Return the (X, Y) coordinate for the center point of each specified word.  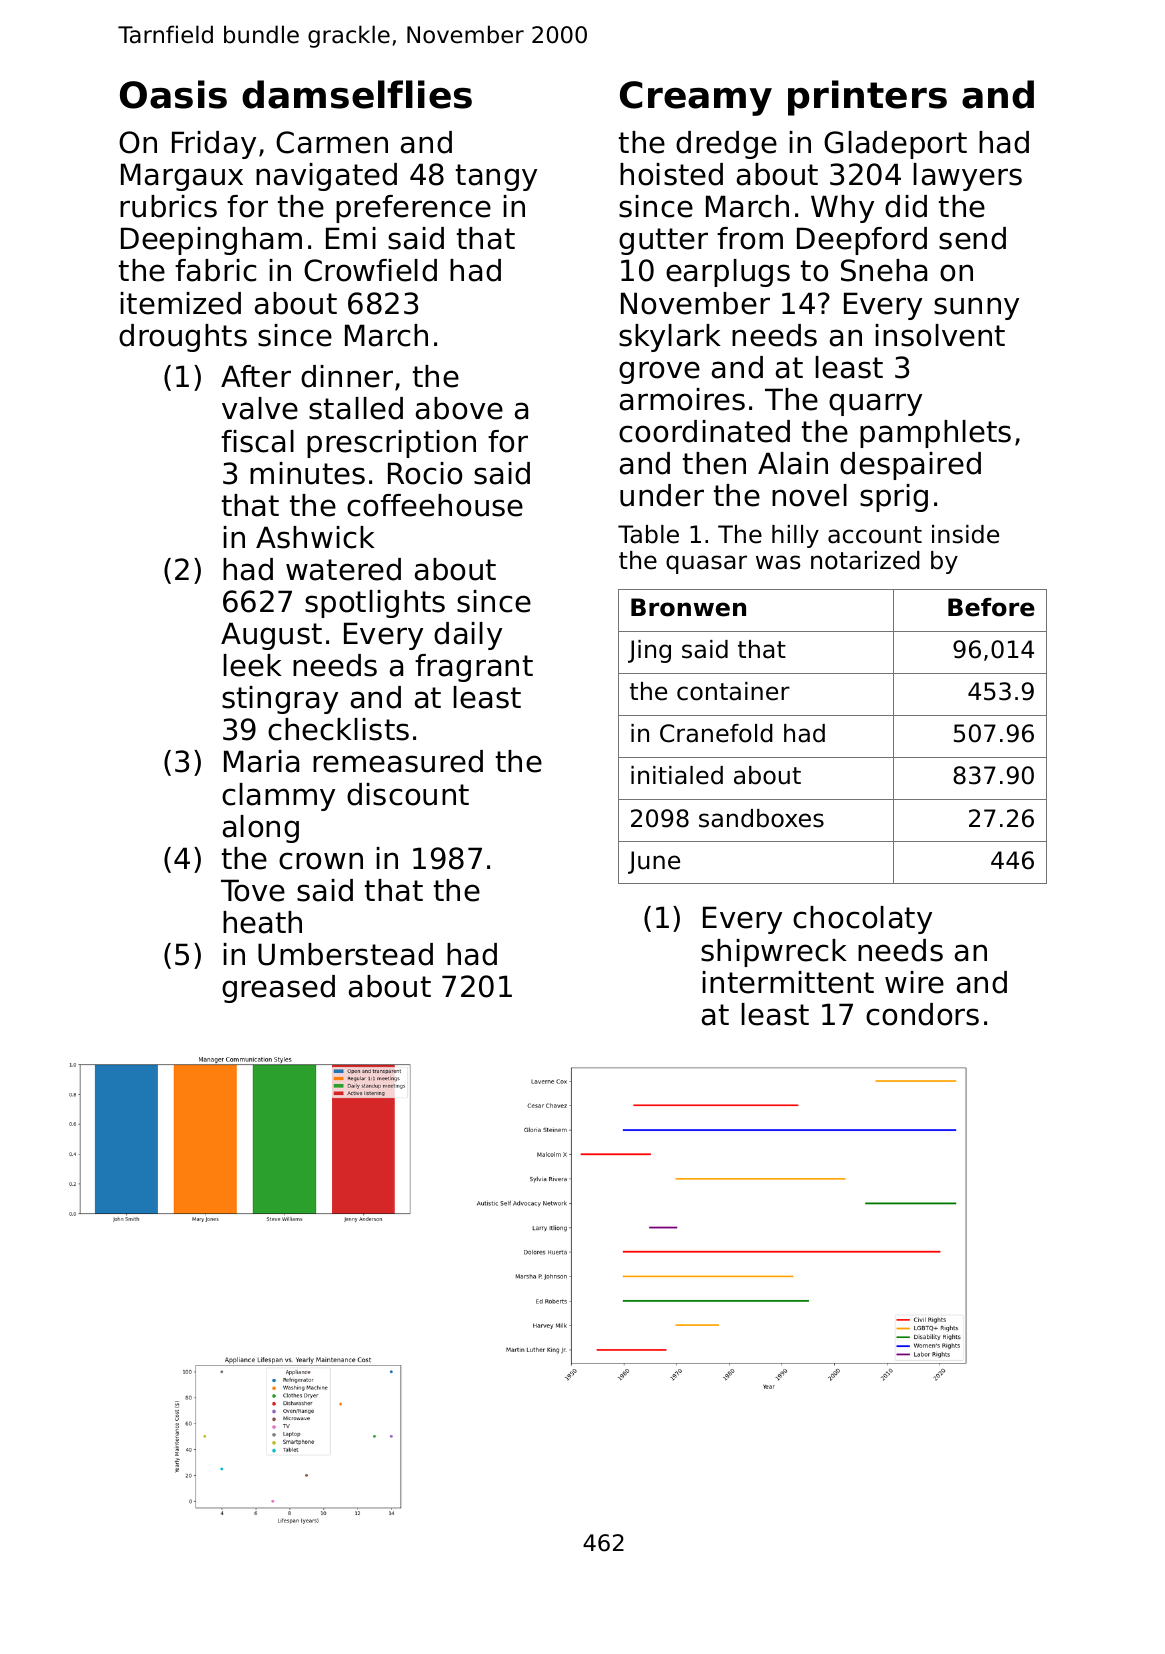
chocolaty (862, 920)
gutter (663, 241)
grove (659, 372)
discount (408, 794)
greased (278, 989)
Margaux (182, 177)
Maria (261, 761)
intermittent (788, 982)
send (972, 238)
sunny (976, 308)
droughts (183, 338)
